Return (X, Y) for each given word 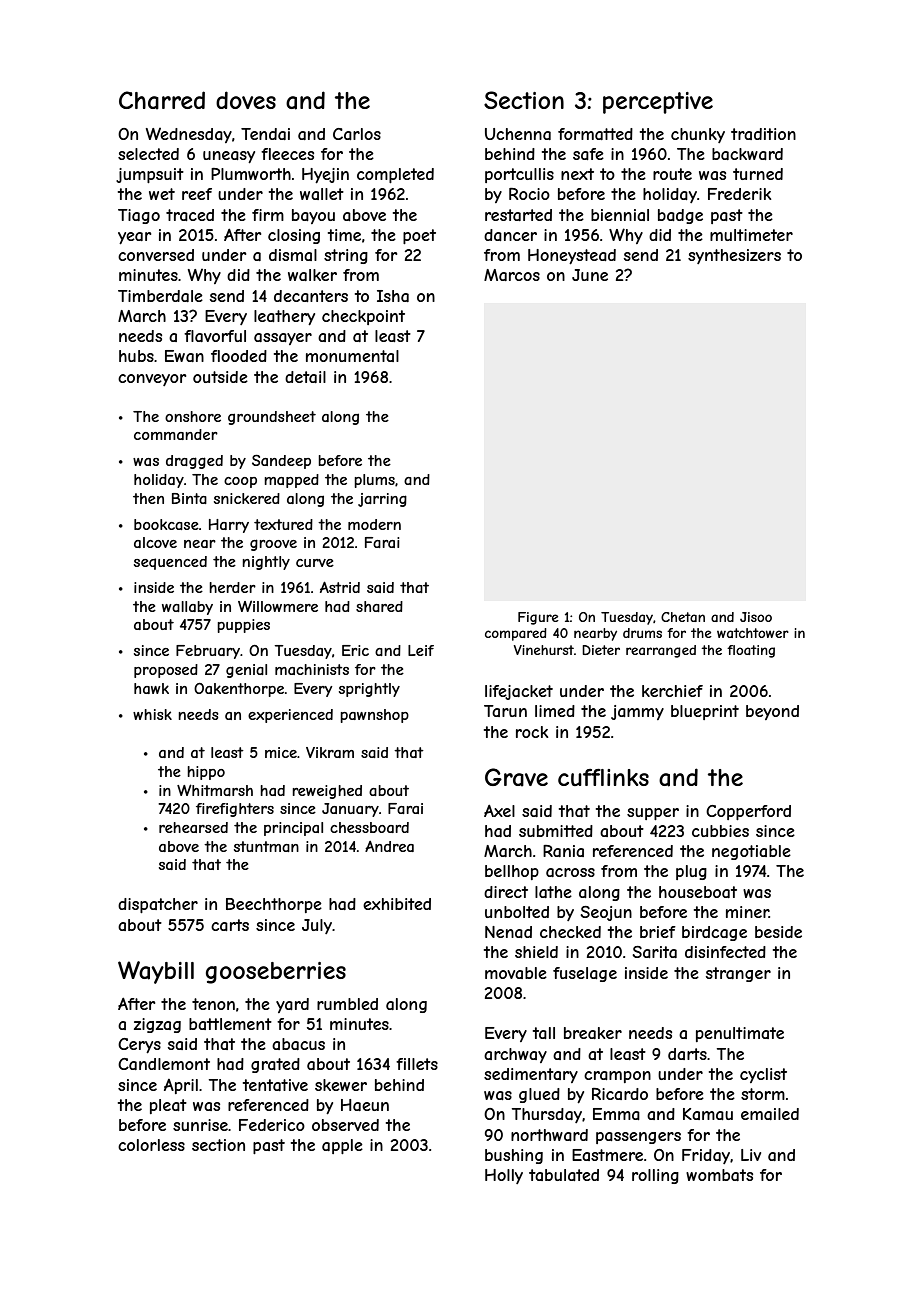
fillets (417, 1064)
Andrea (389, 846)
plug (691, 872)
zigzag (157, 1025)
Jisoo (756, 617)
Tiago (139, 216)
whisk (152, 714)
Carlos (357, 134)
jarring (382, 500)
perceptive (658, 103)
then (148, 498)
